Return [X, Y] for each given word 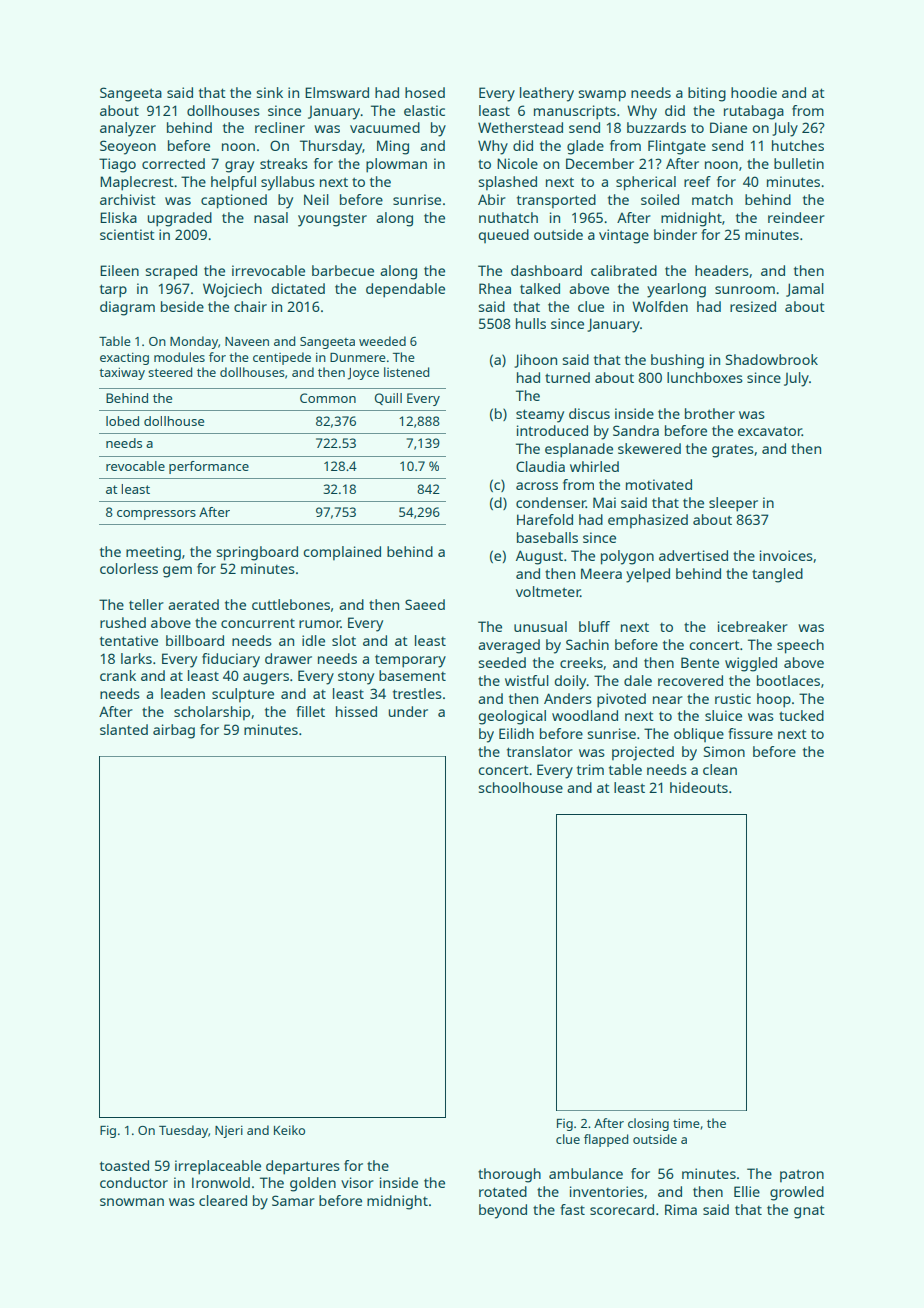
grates [733, 451]
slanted [124, 729]
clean [720, 769]
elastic [424, 110]
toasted [124, 1165]
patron [802, 1175]
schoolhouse [521, 787]
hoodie [754, 92]
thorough [509, 1175]
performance [209, 467]
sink [270, 92]
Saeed [425, 604]
